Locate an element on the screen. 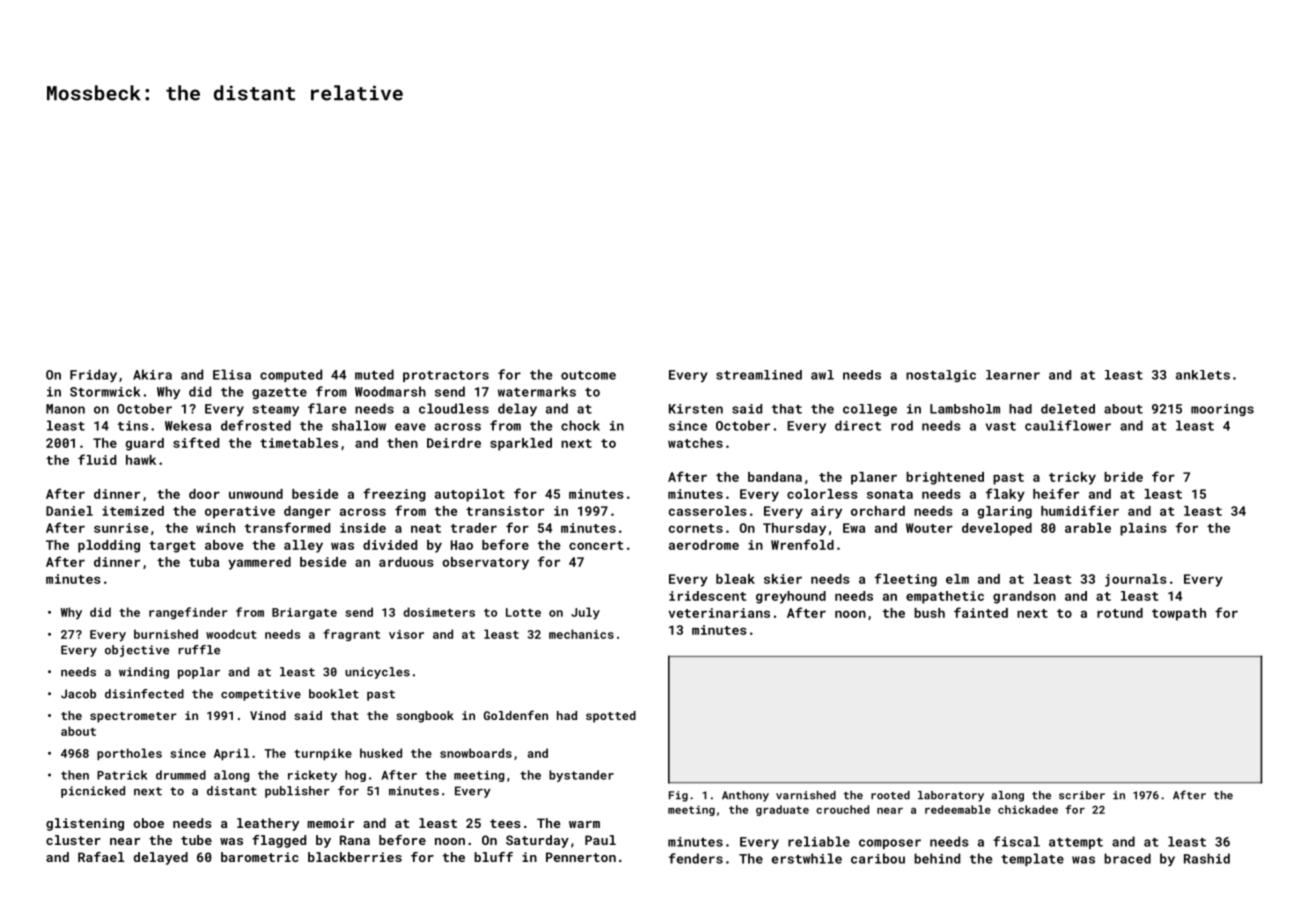 This screenshot has width=1308, height=924. Fig is located at coordinates (678, 796).
